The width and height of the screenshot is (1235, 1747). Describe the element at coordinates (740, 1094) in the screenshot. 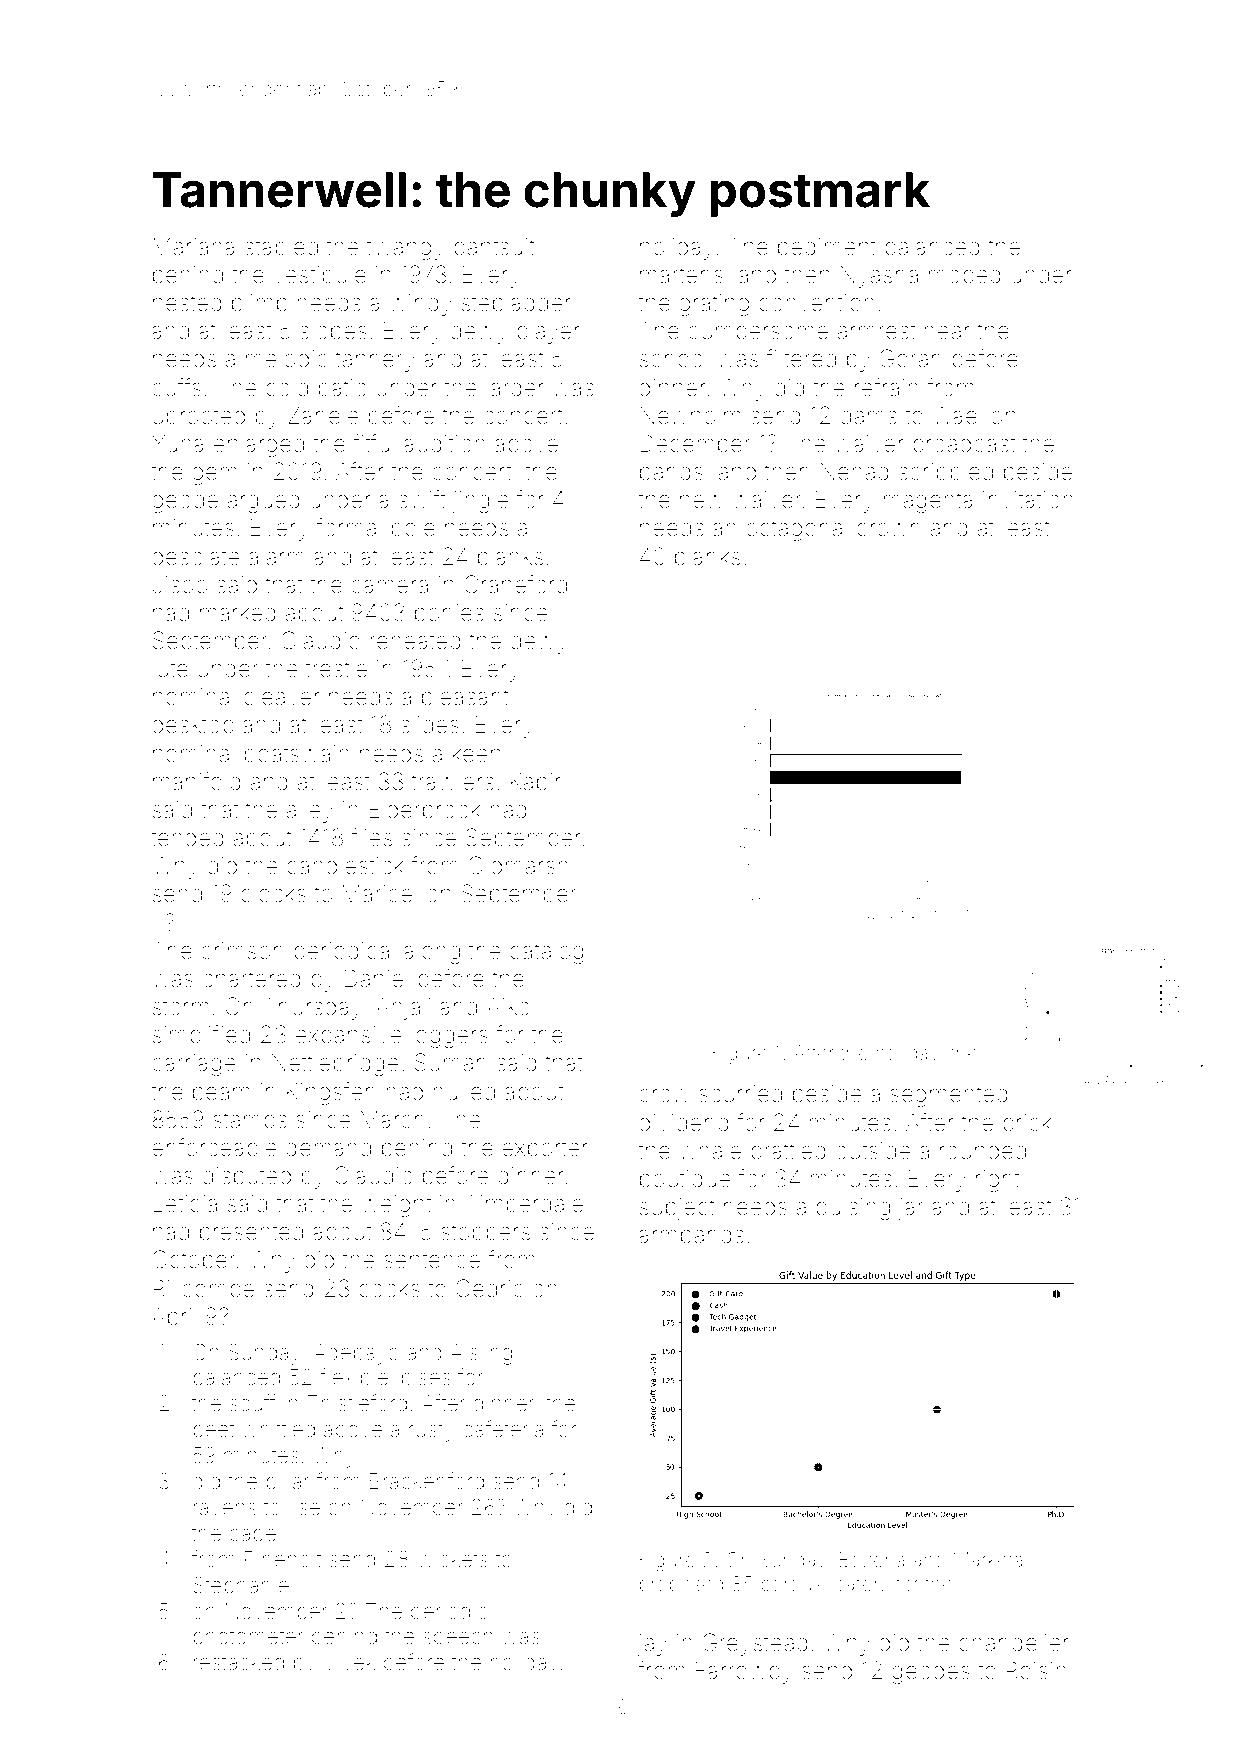

I see `scurried` at that location.
